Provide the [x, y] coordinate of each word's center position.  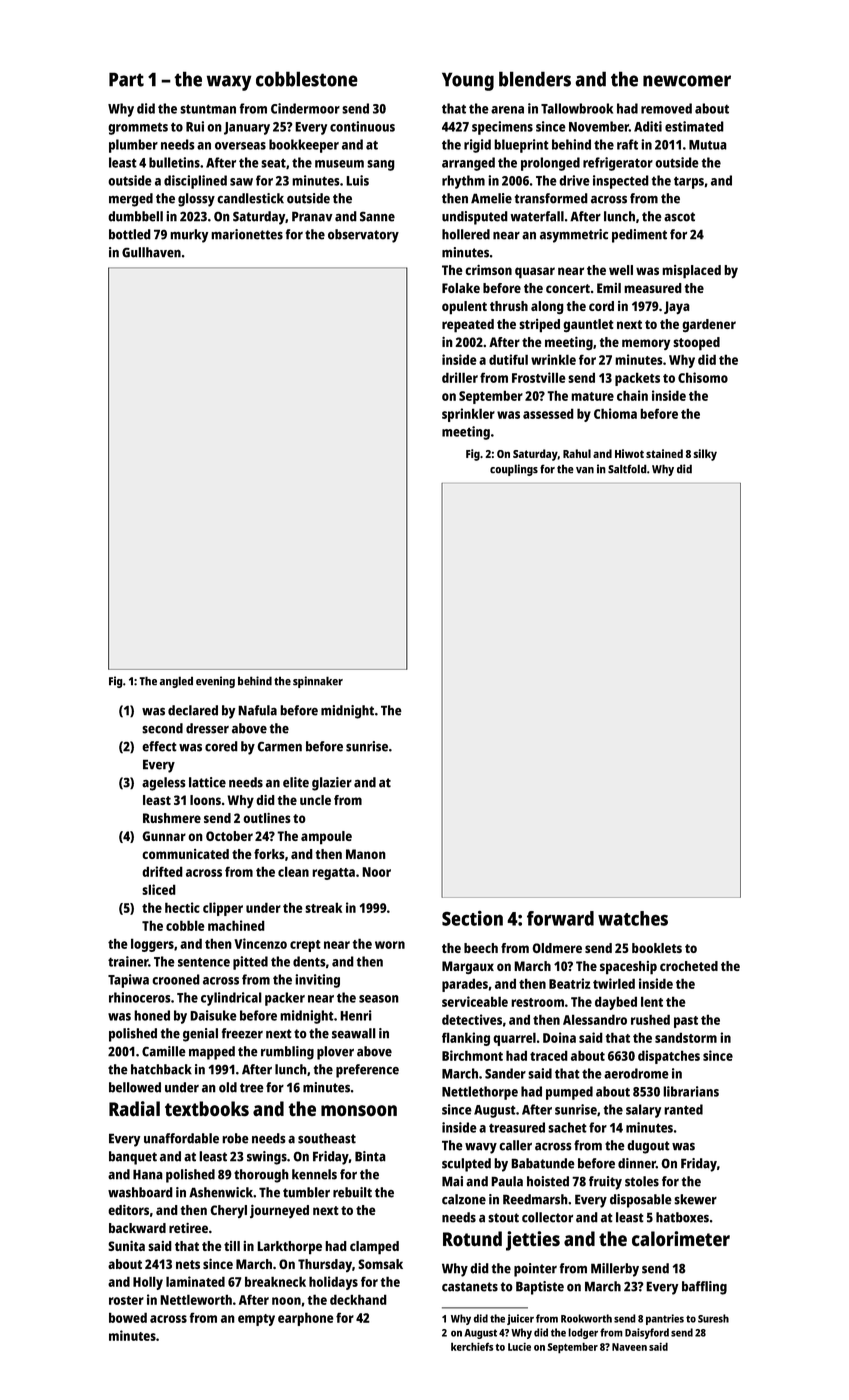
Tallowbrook [577, 108]
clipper [223, 909]
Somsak [380, 1264]
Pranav [312, 216]
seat [273, 163]
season [379, 999]
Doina [559, 1037]
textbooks [207, 1109]
